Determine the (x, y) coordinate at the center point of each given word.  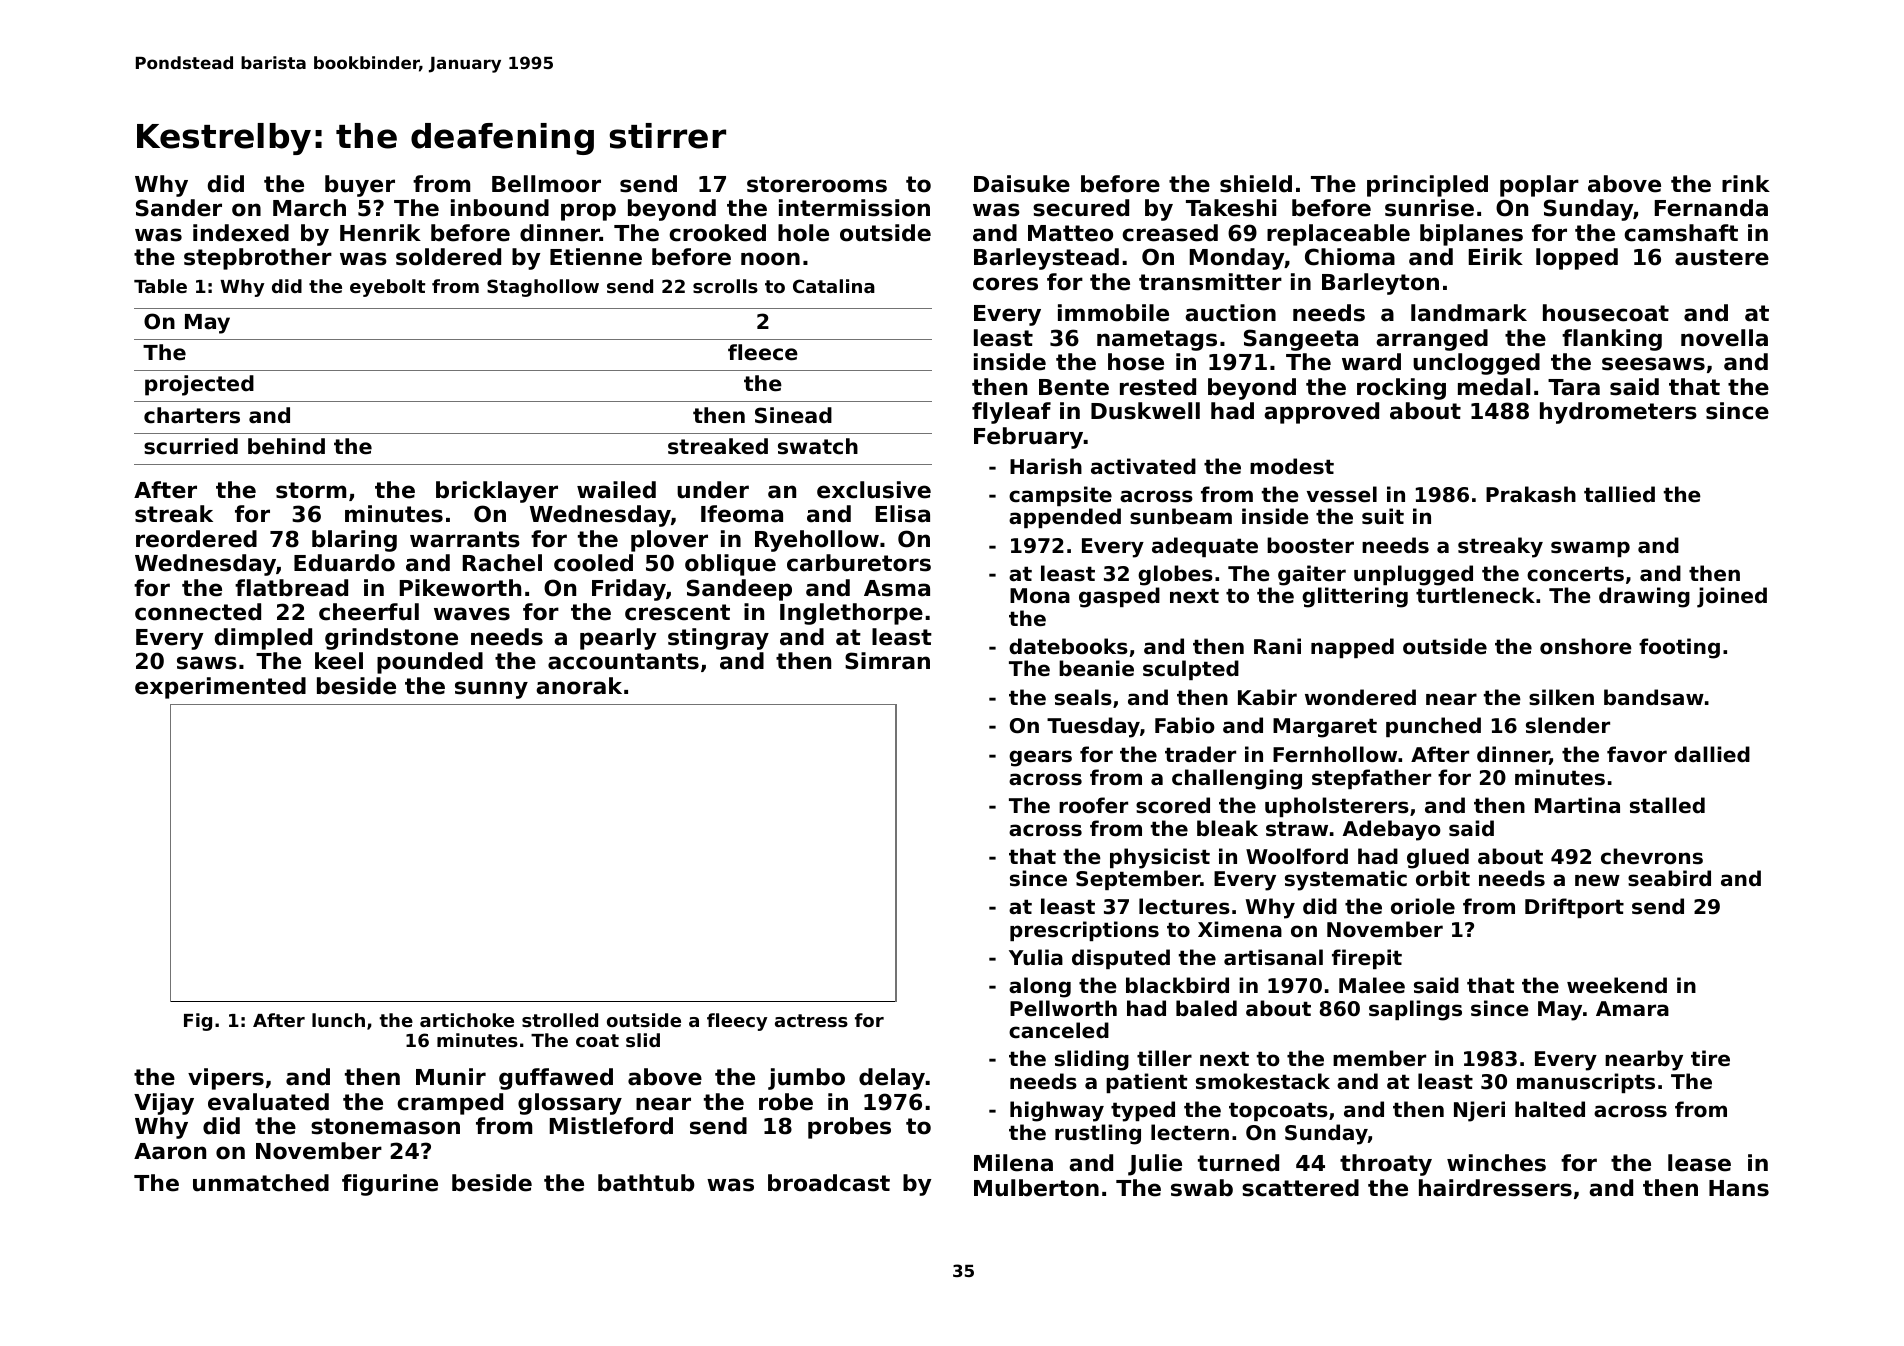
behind (286, 446)
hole (803, 233)
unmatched (261, 1183)
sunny (491, 690)
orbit (1443, 878)
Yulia (1036, 957)
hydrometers (1618, 413)
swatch (818, 446)
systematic (1346, 880)
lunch (338, 1020)
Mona (1040, 595)
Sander (179, 208)
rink (1746, 183)
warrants (465, 539)
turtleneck (1475, 595)
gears (1040, 758)
